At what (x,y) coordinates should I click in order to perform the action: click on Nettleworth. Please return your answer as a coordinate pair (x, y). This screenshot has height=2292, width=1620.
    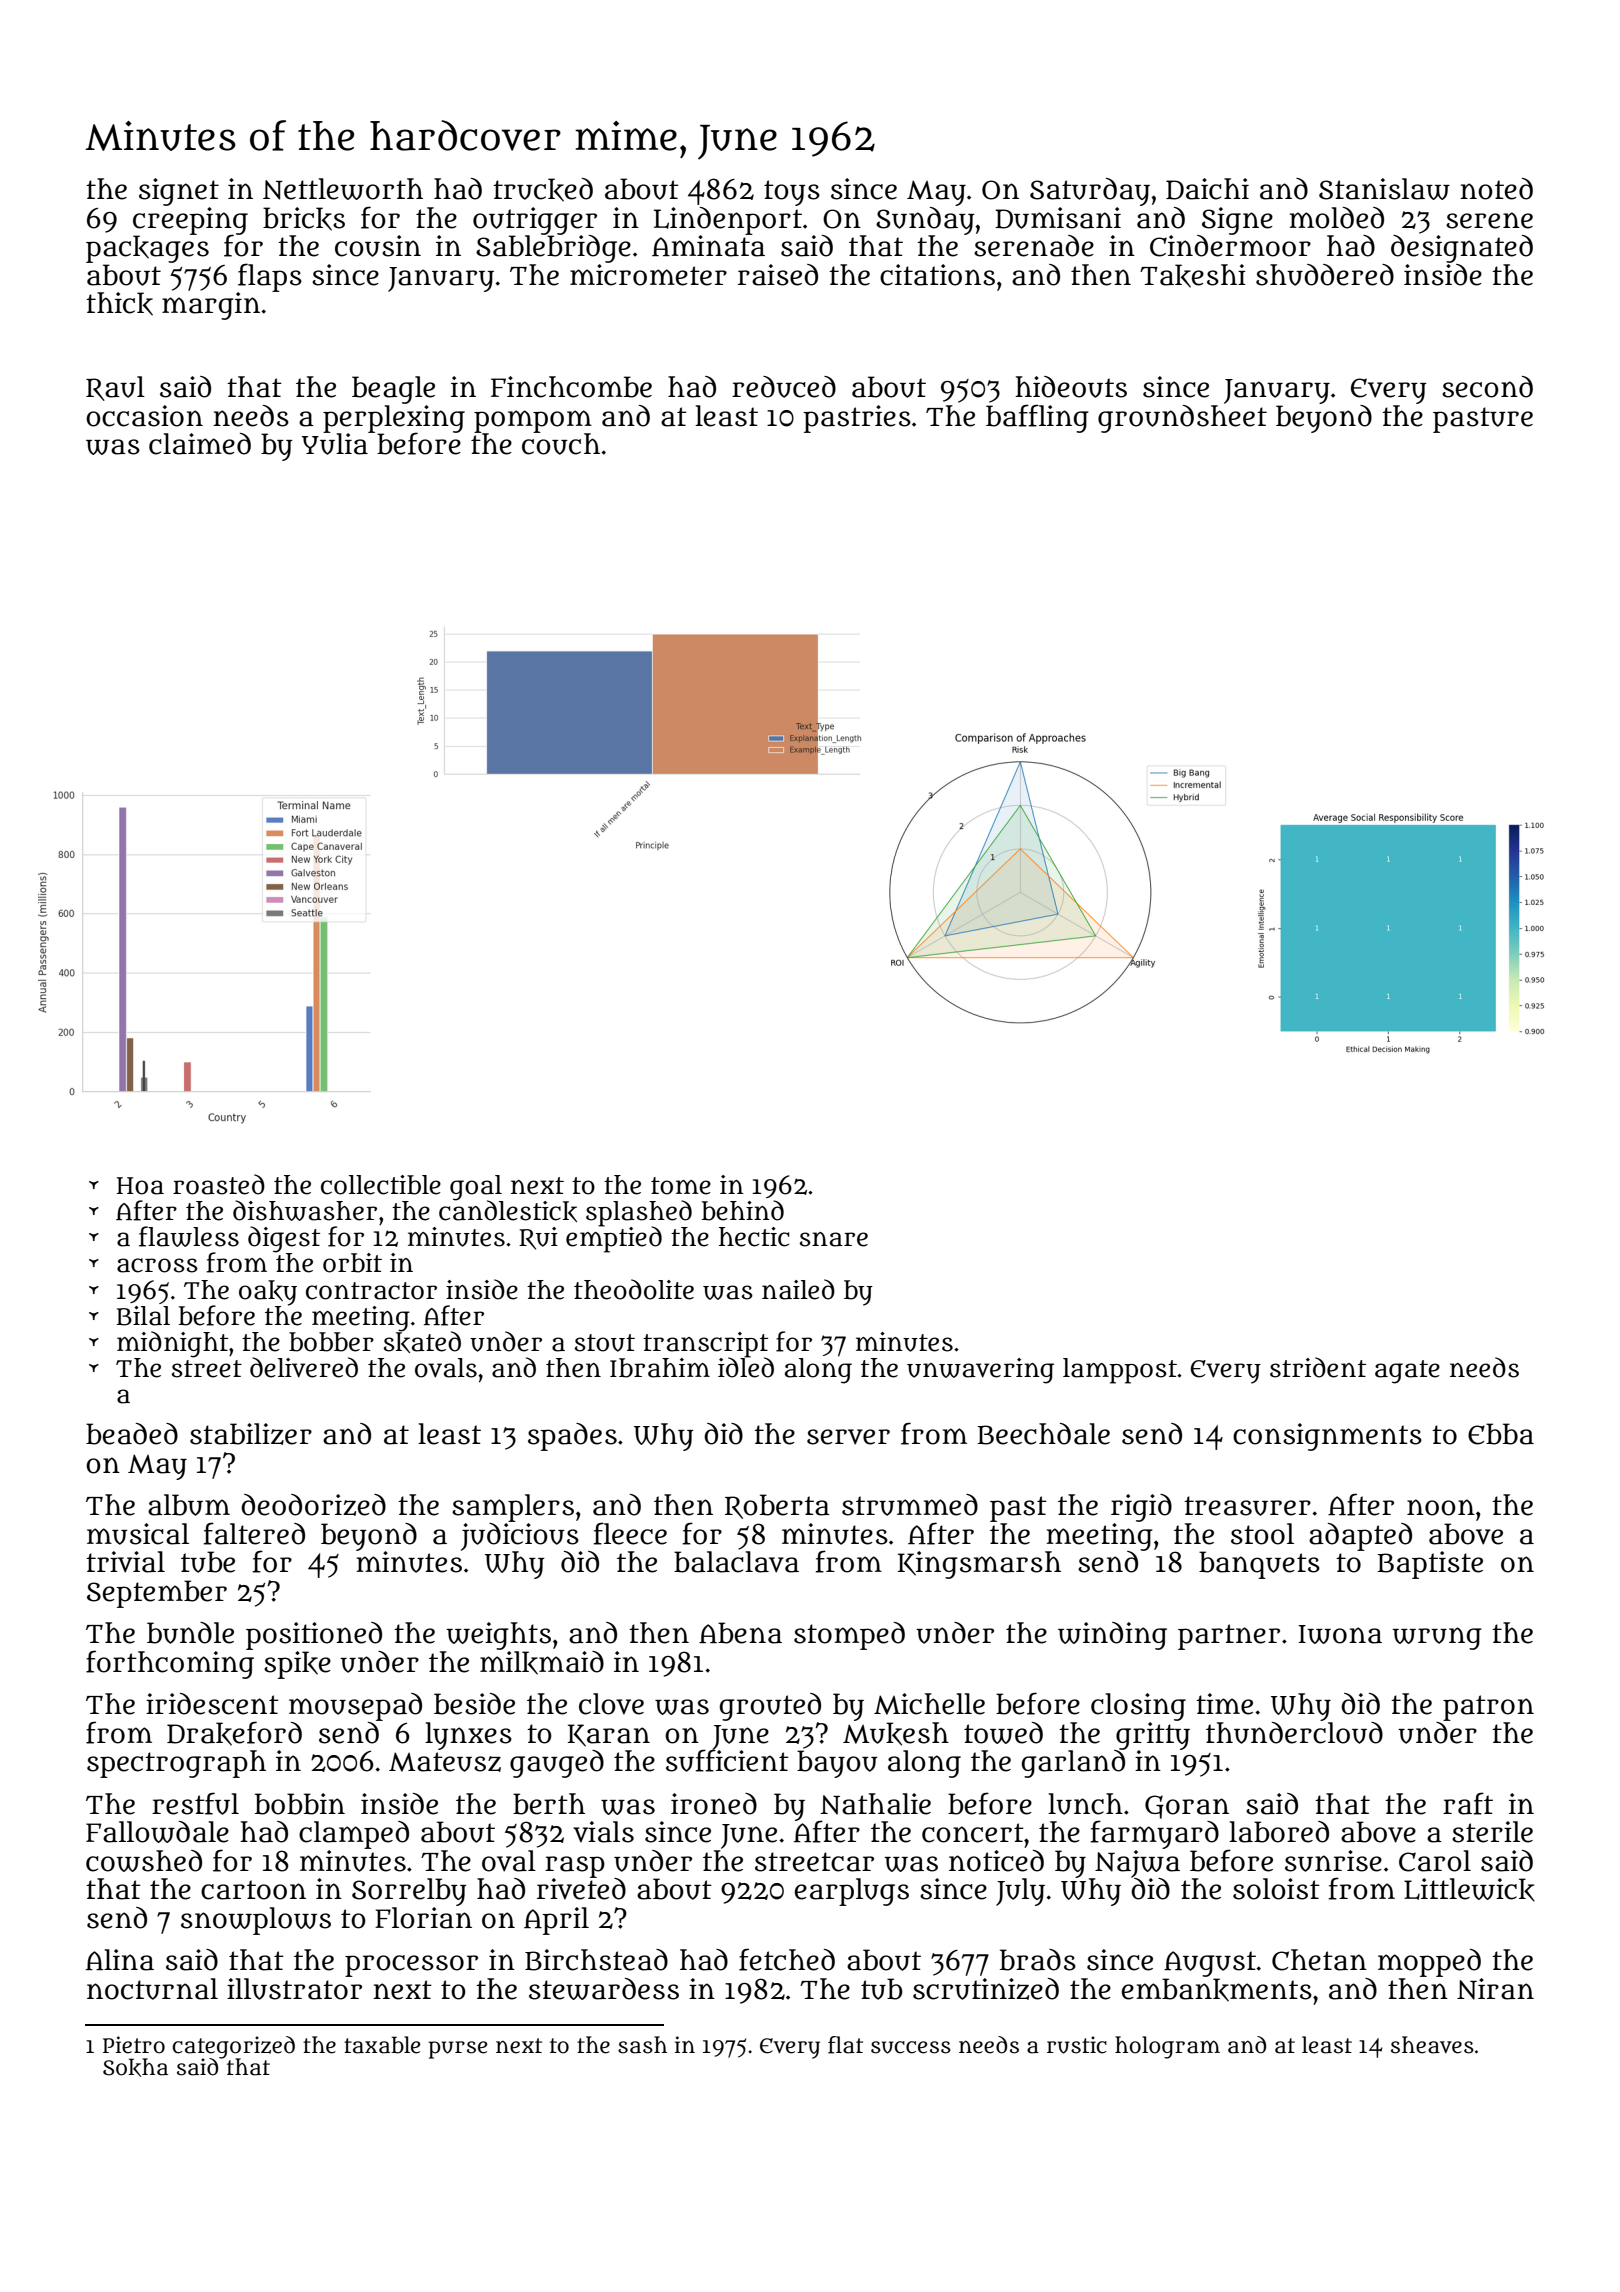
    Looking at the image, I should click on (343, 189).
